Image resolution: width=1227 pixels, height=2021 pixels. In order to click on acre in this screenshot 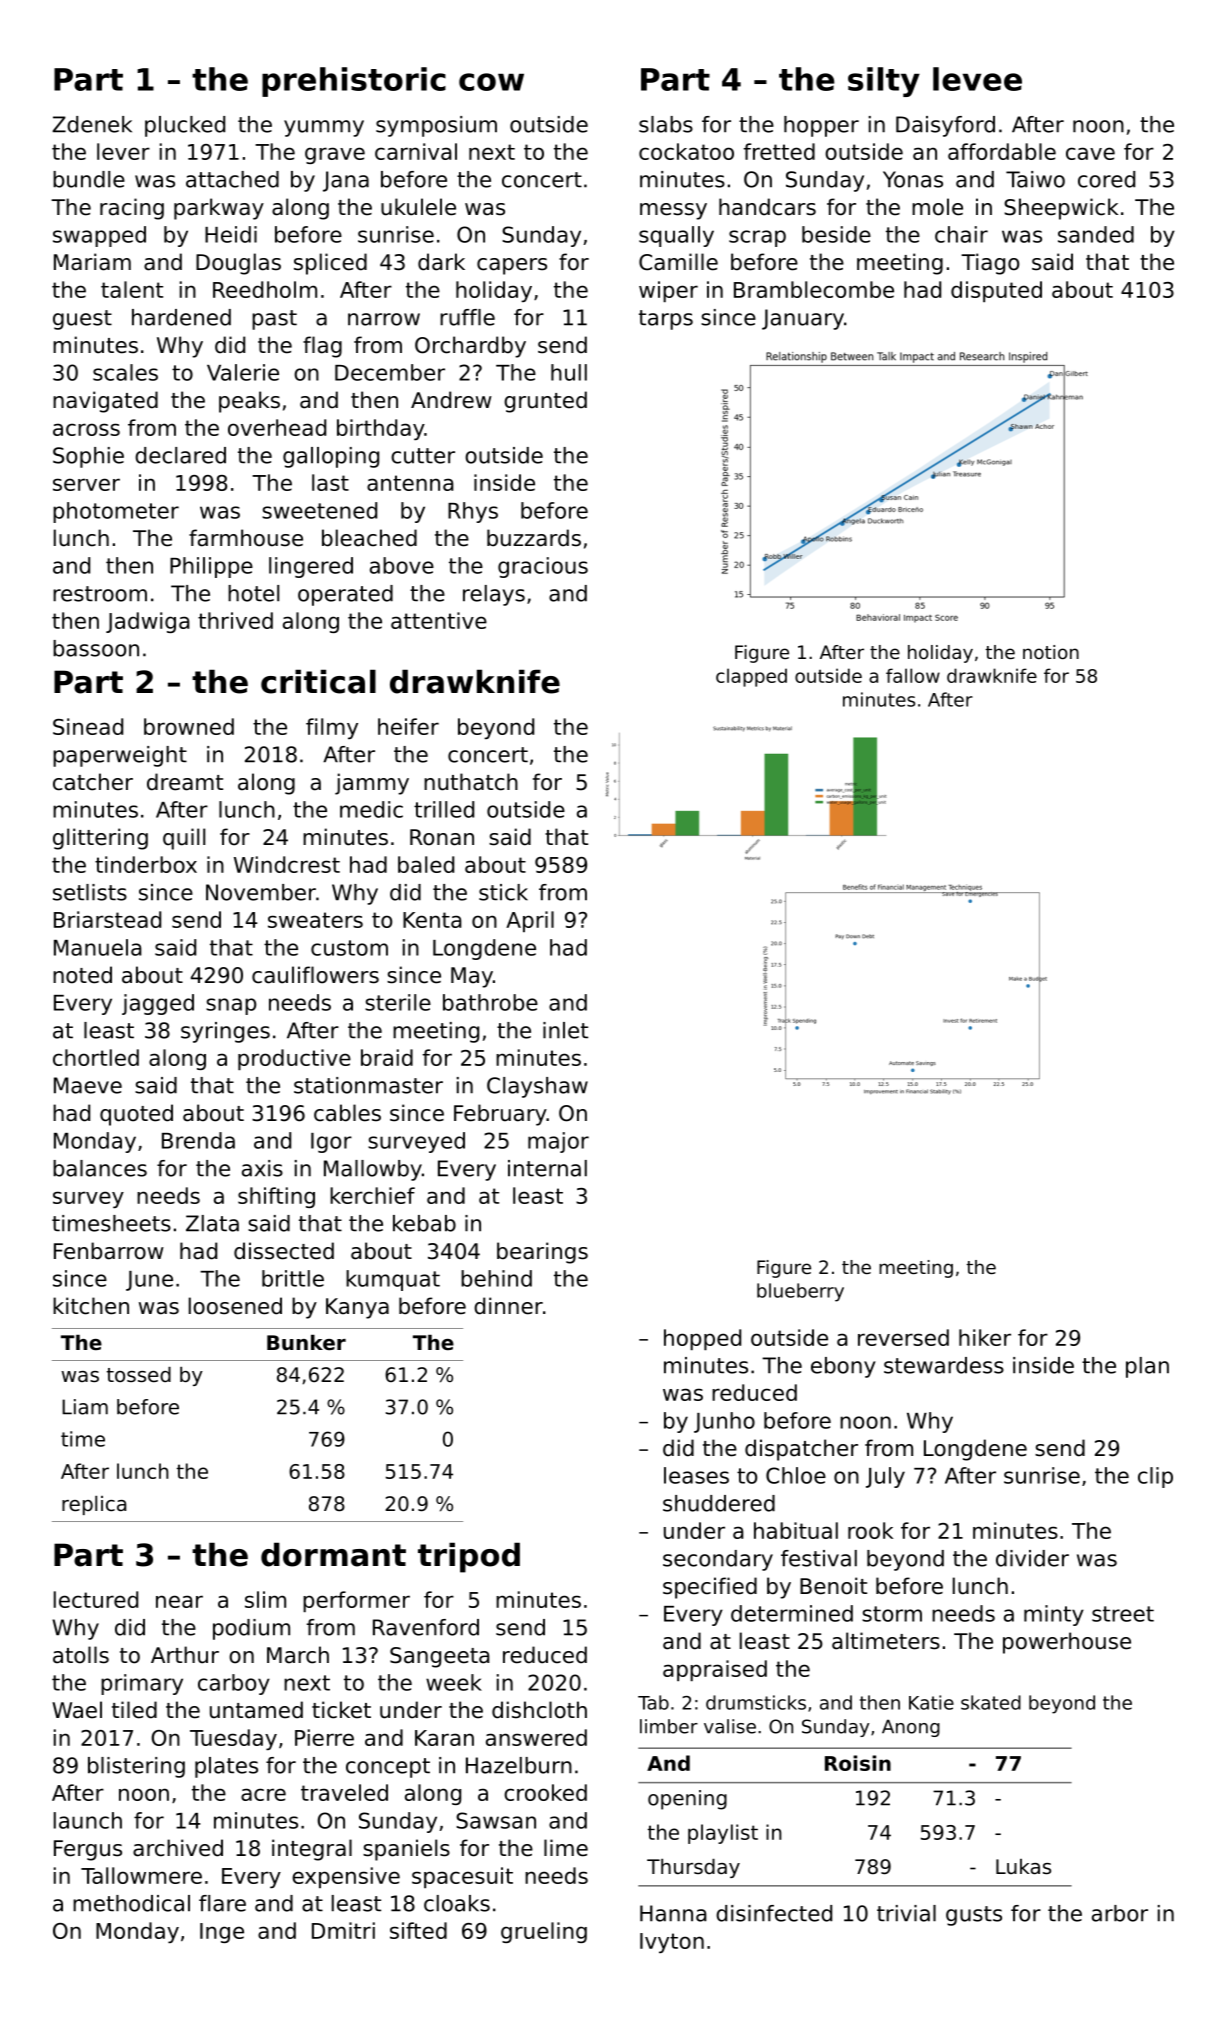, I will do `click(263, 1794)`.
